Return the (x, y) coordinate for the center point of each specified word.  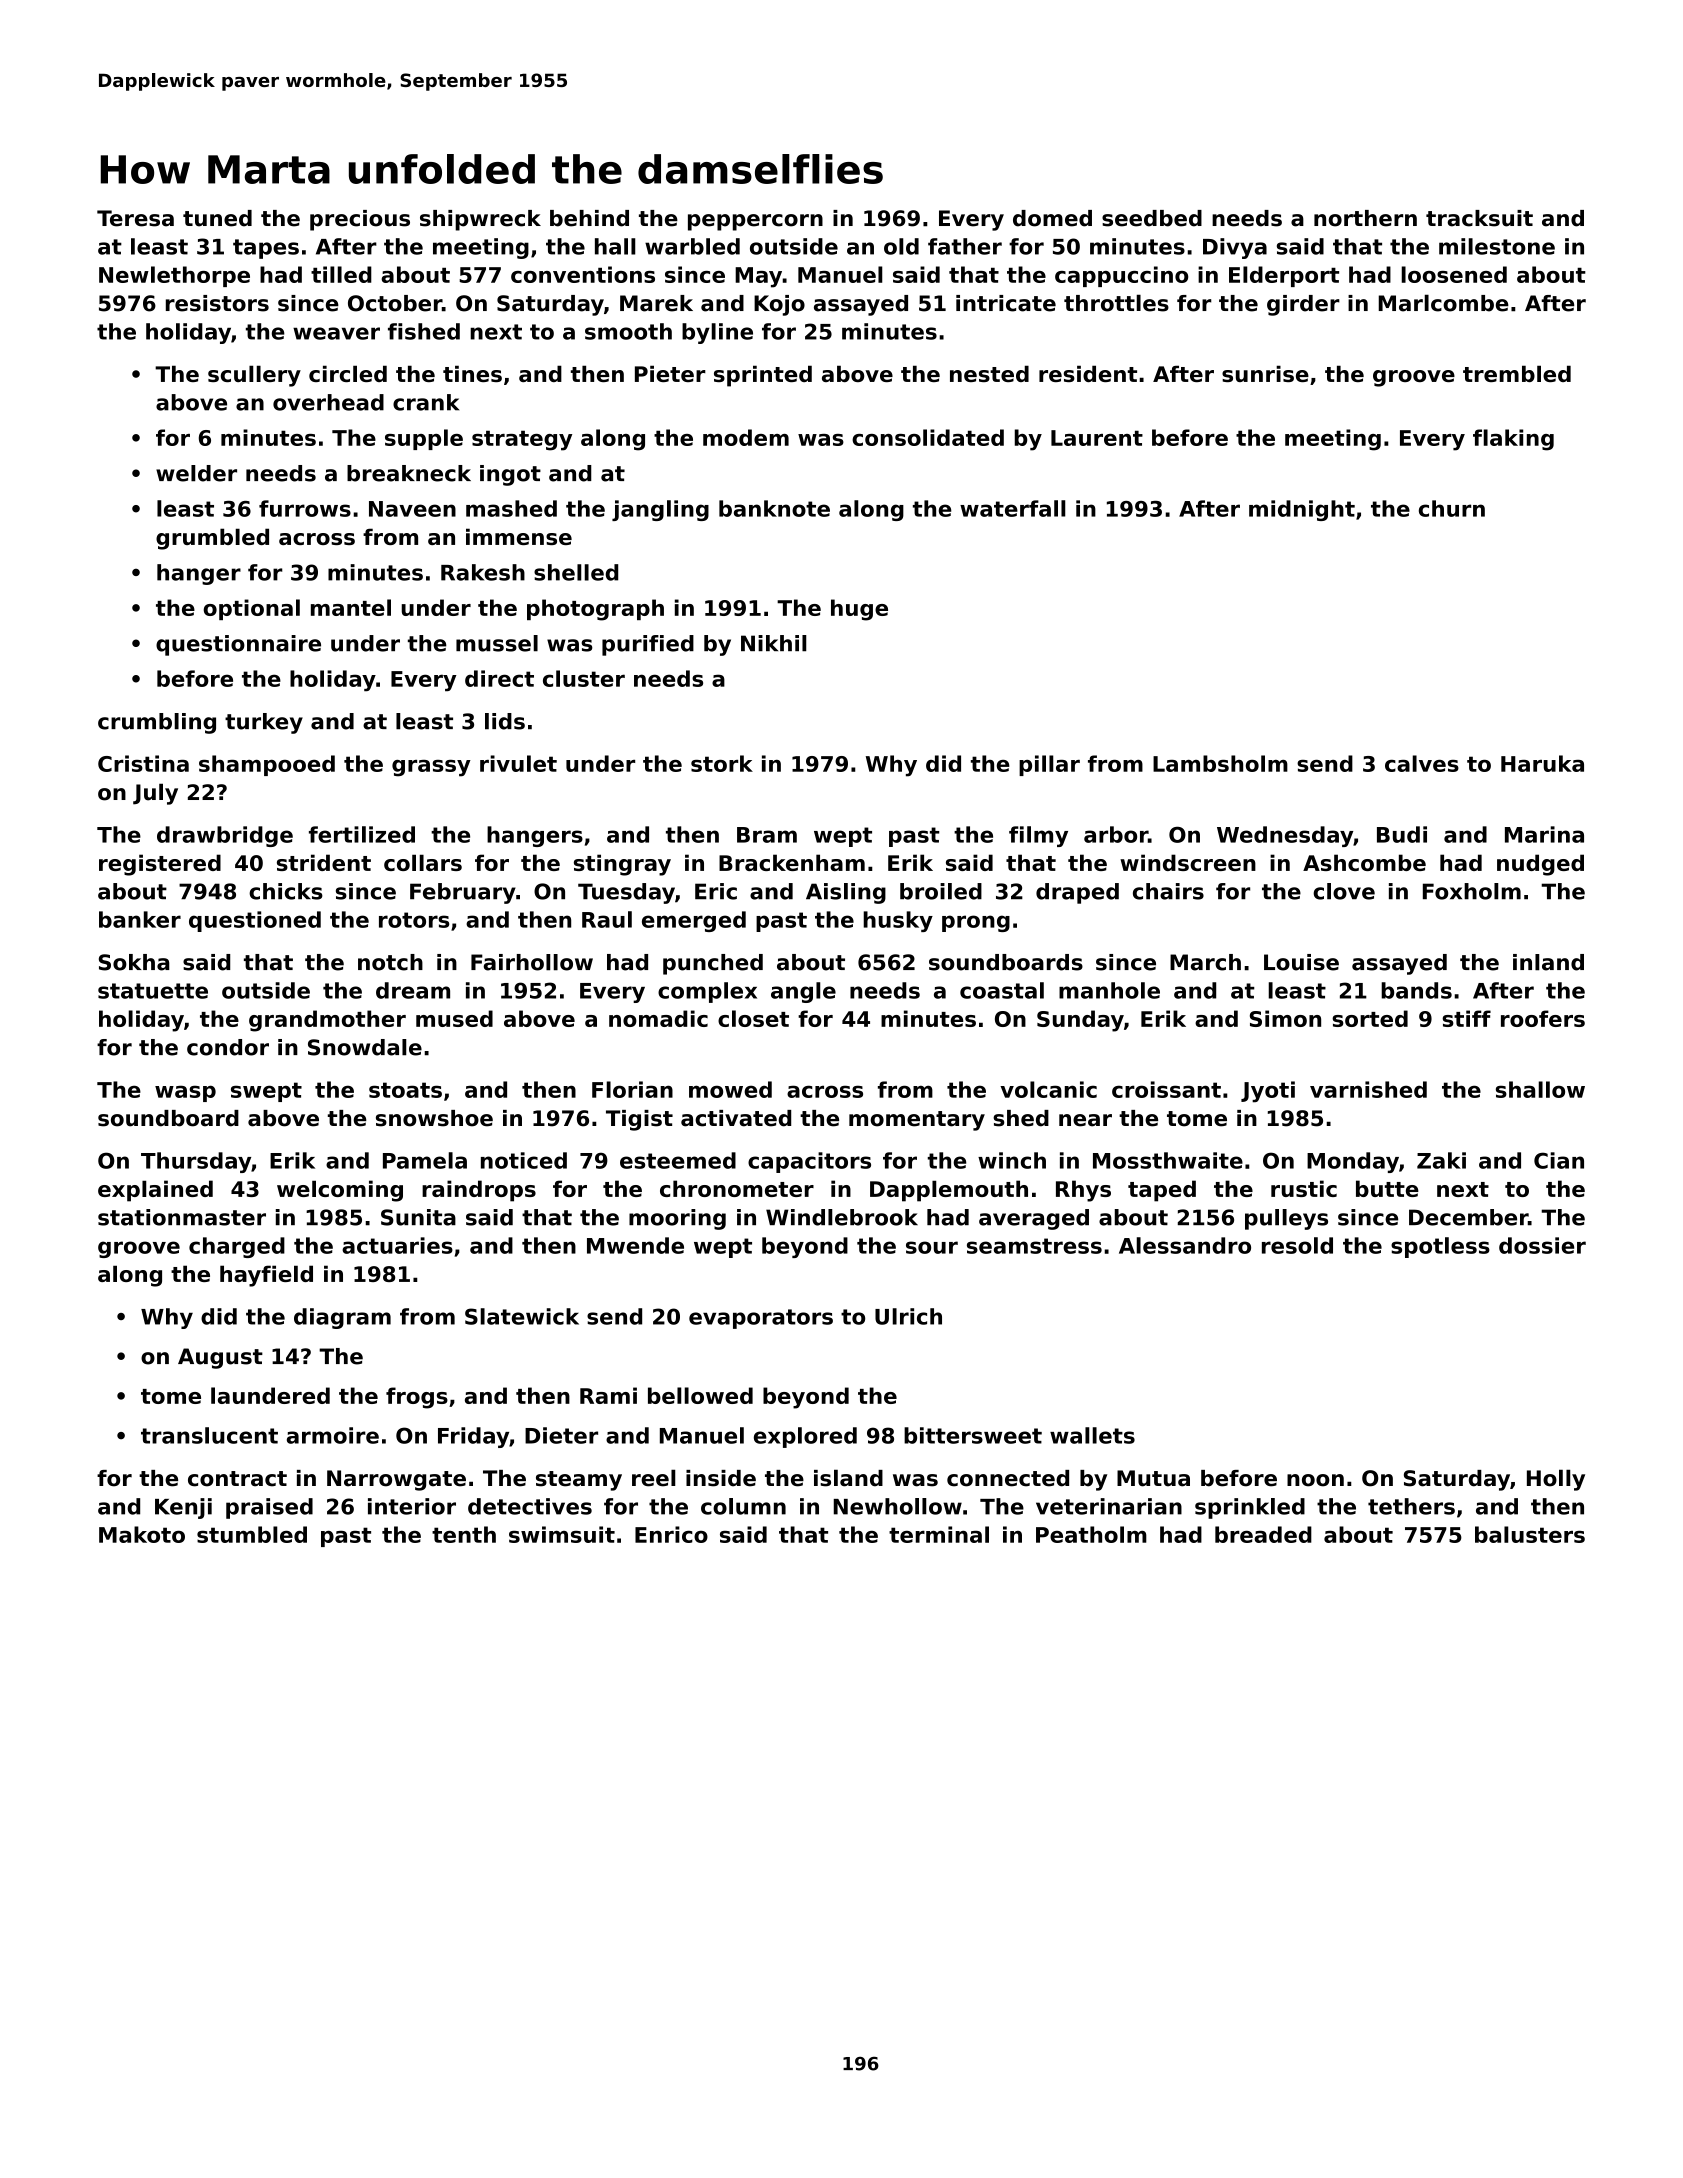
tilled (341, 274)
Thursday (196, 1162)
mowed (730, 1089)
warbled (692, 246)
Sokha (134, 962)
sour (932, 1247)
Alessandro (1185, 1245)
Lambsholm (1220, 763)
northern (1365, 218)
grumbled (212, 539)
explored (805, 1437)
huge (859, 610)
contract (237, 1479)
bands (1416, 990)
